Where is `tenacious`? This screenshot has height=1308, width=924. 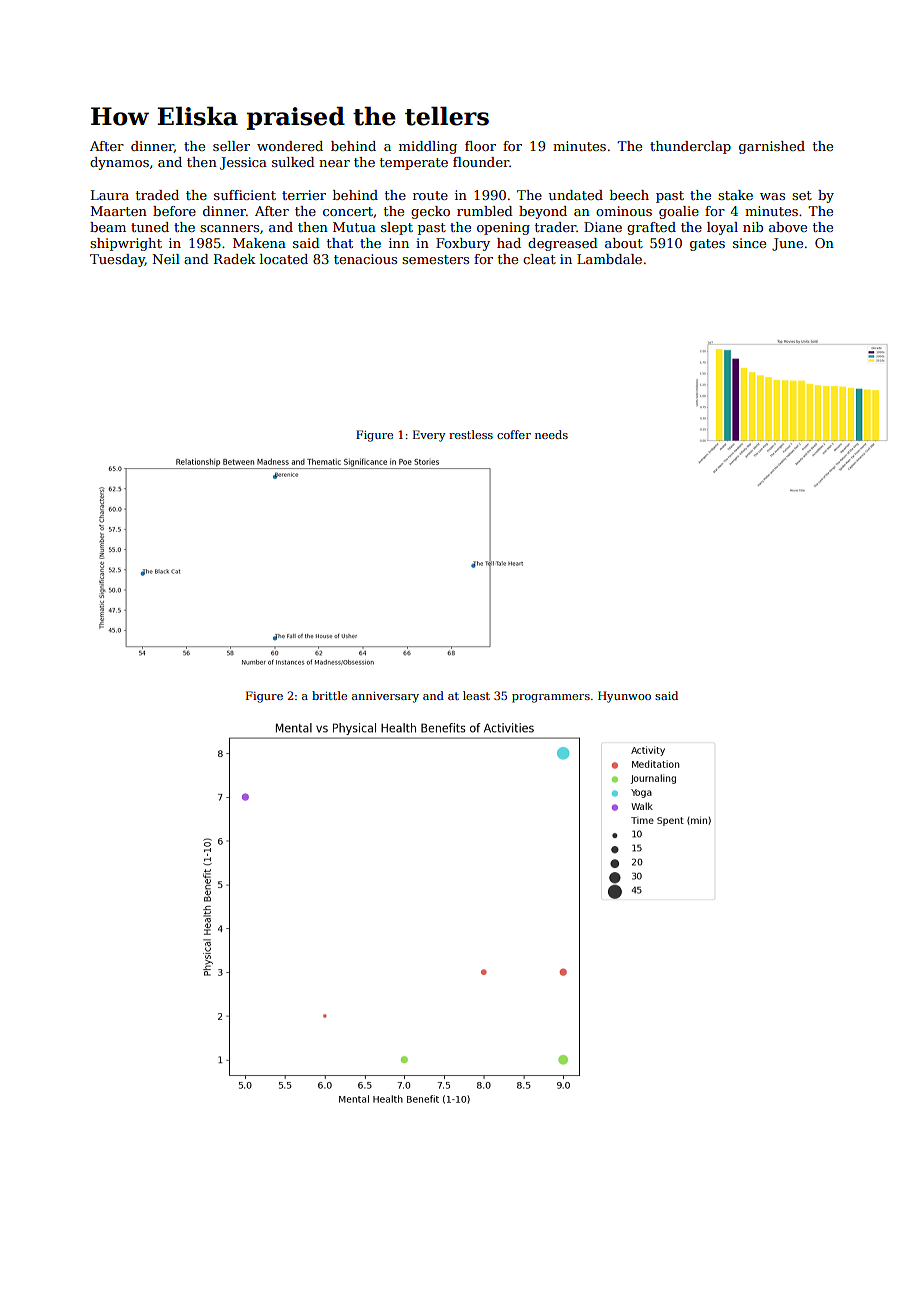 tenacious is located at coordinates (365, 259).
